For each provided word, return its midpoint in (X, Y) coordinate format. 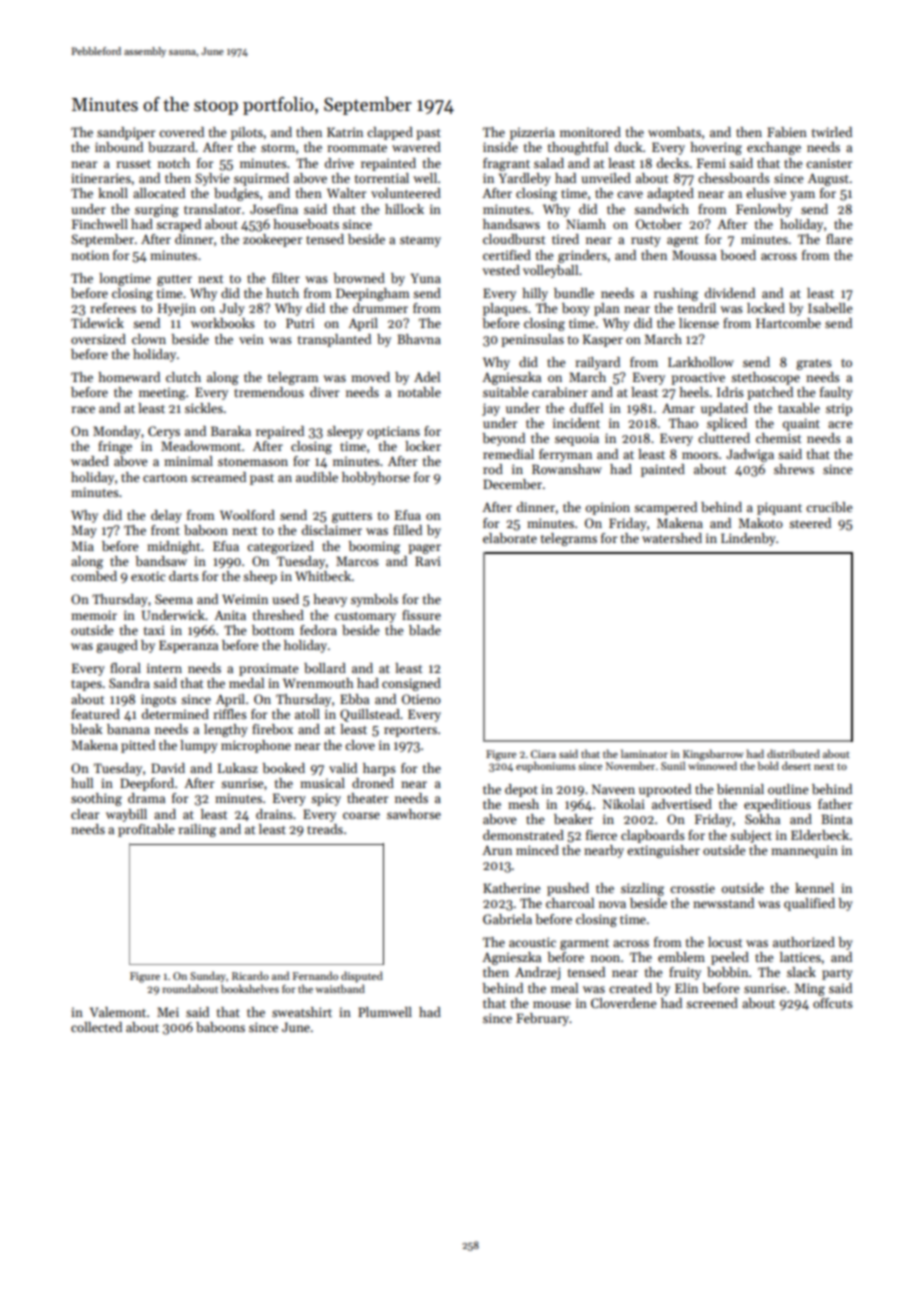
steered (810, 523)
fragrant (506, 164)
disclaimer (332, 530)
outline (788, 789)
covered (181, 132)
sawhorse (414, 814)
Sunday (208, 976)
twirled (832, 132)
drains (274, 814)
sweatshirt (302, 1012)
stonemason (253, 462)
